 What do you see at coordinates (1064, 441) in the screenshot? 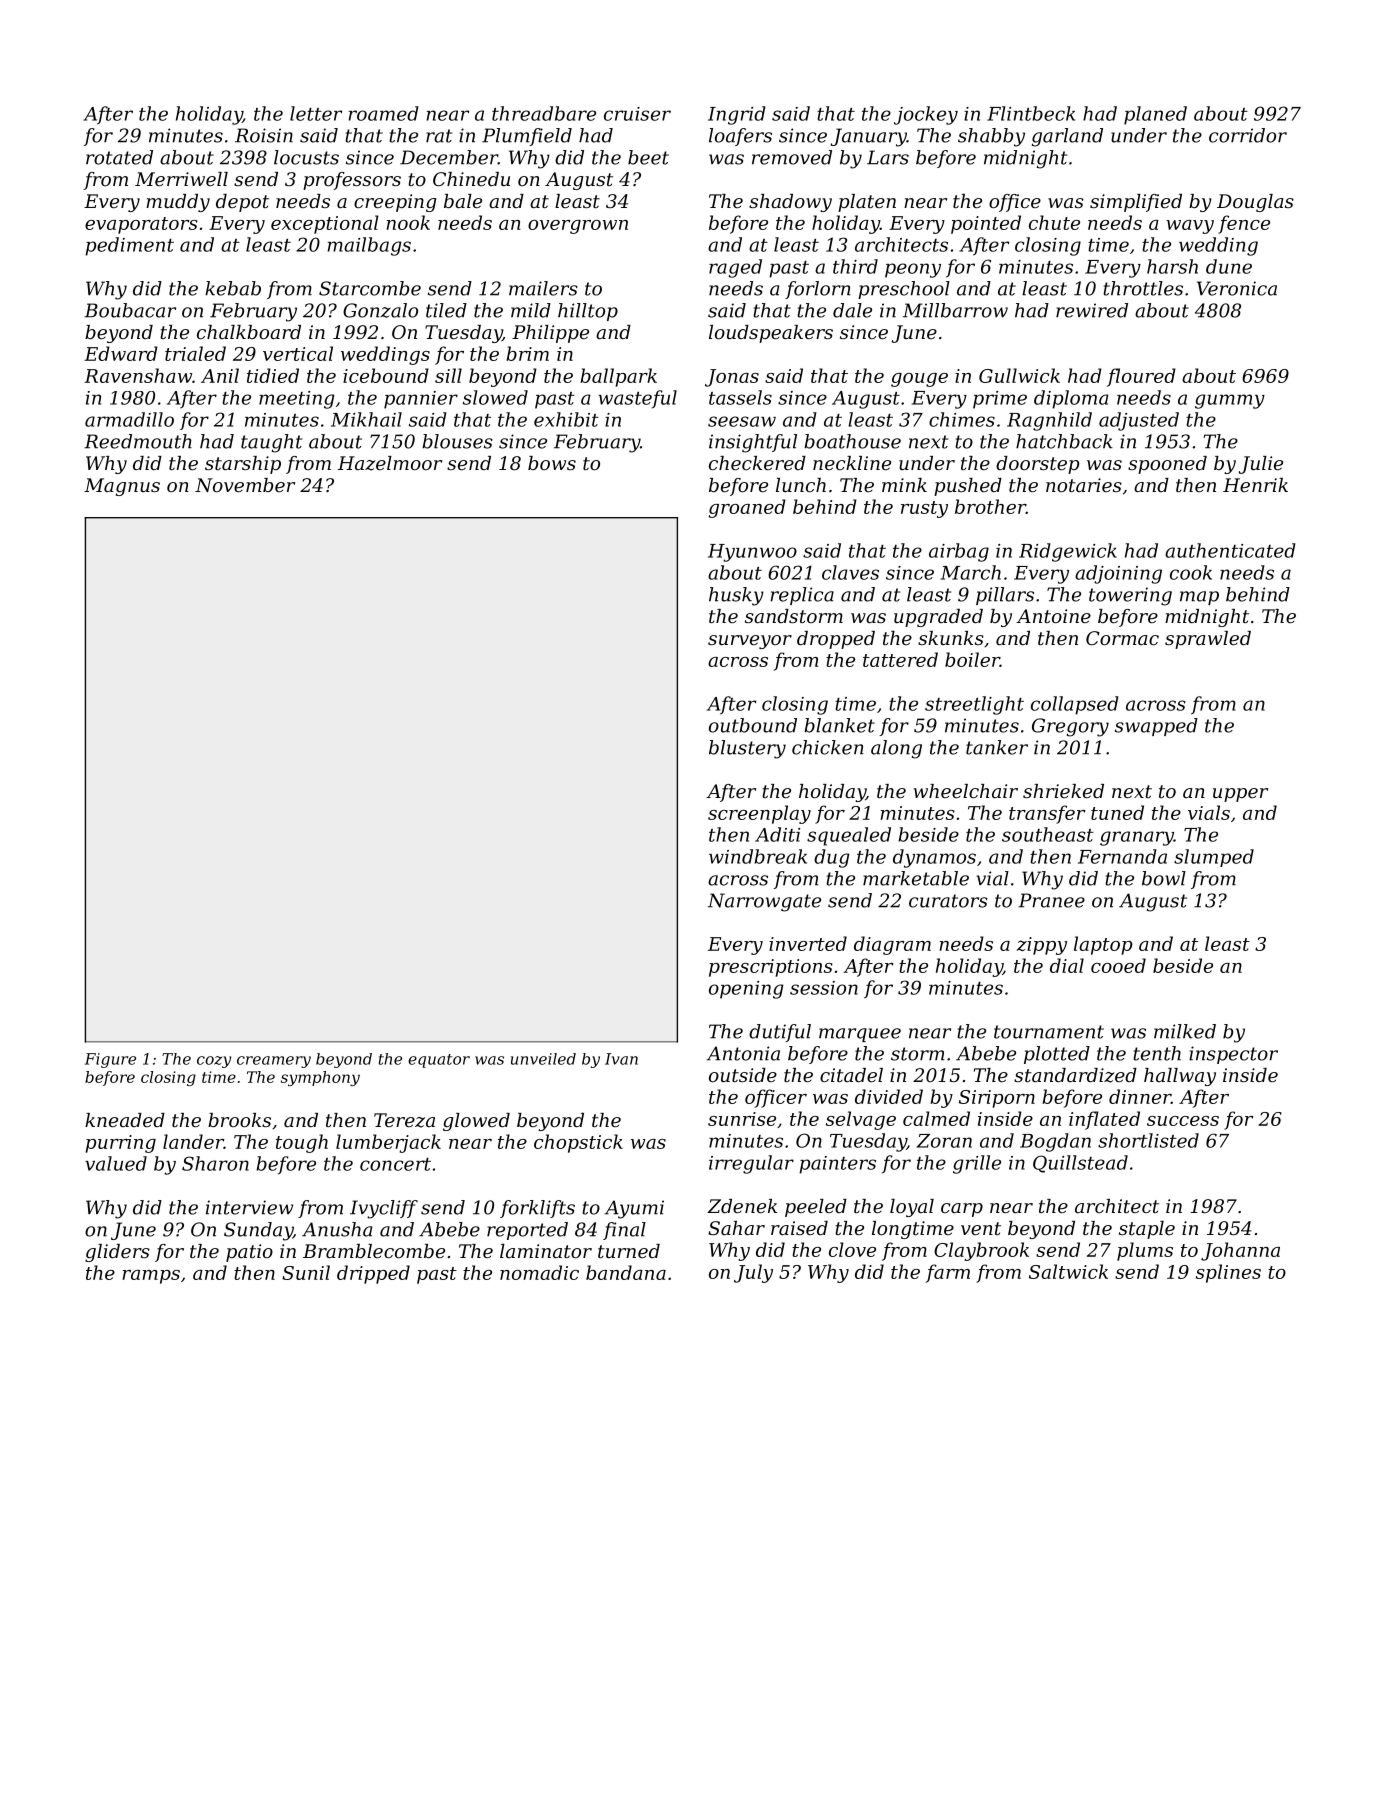
I see `hatchback` at bounding box center [1064, 441].
